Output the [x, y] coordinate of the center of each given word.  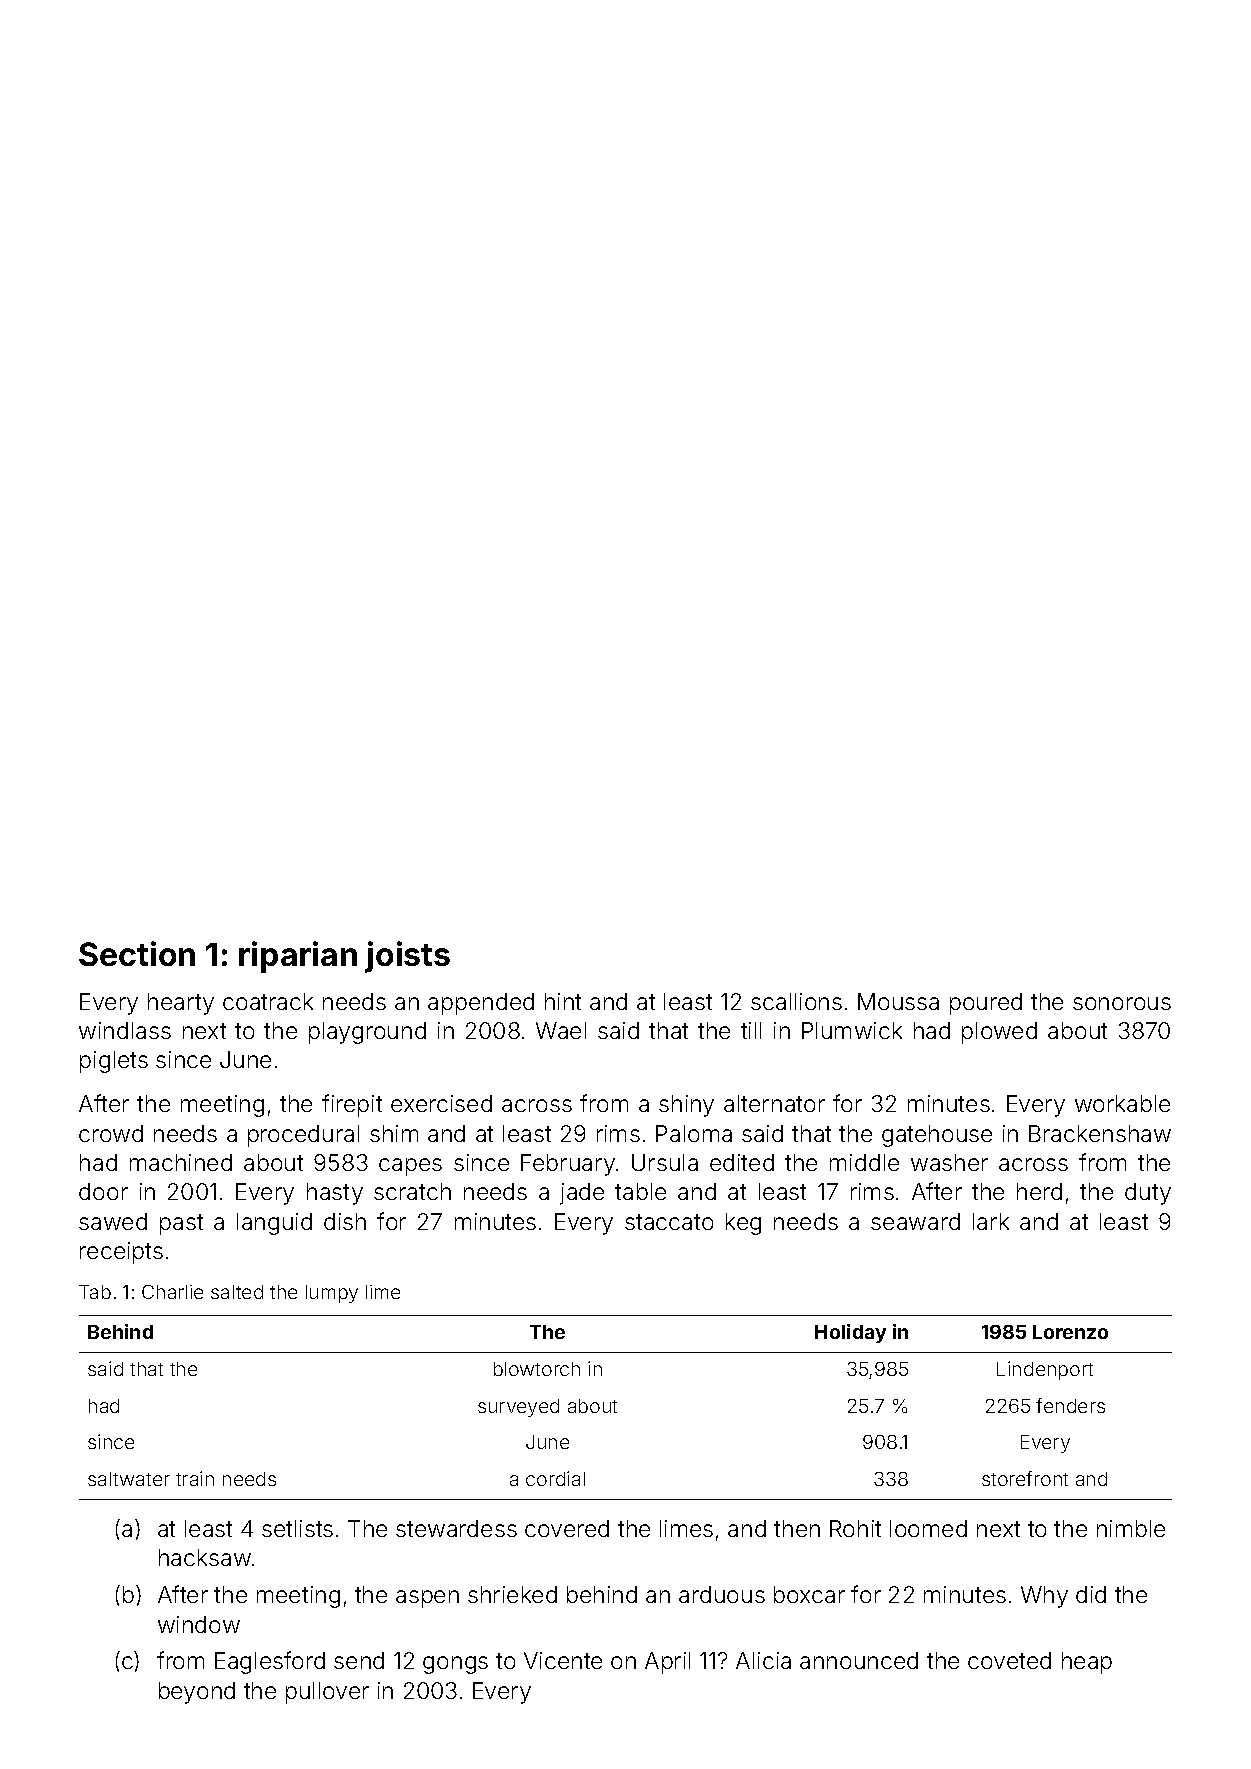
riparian [298, 957]
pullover [327, 1693]
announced [859, 1660]
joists [407, 957]
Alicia [763, 1660]
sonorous [1122, 1003]
